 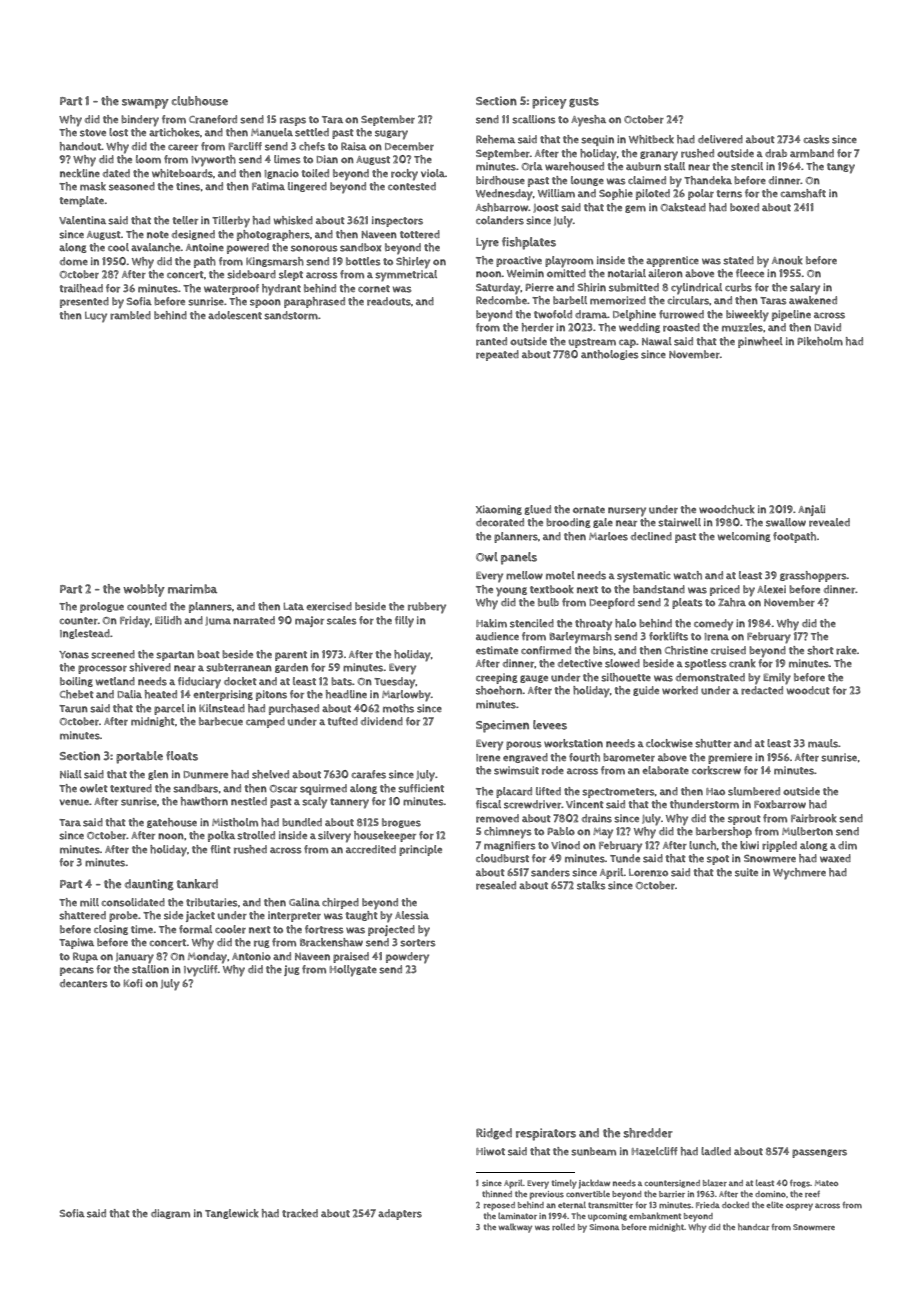 What do you see at coordinates (820, 341) in the screenshot?
I see `Pikeholm` at bounding box center [820, 341].
